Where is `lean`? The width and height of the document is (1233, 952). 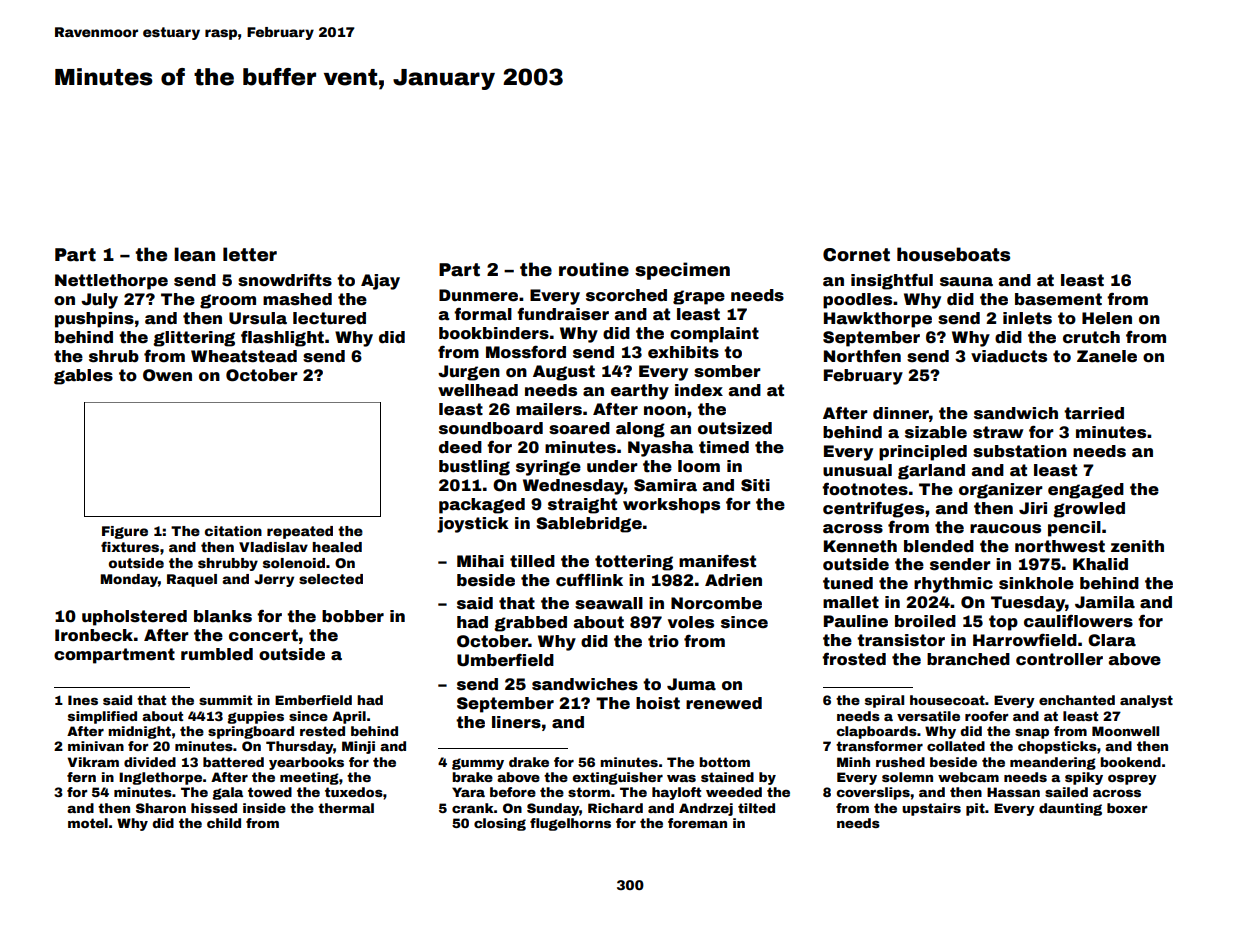 lean is located at coordinates (194, 254).
